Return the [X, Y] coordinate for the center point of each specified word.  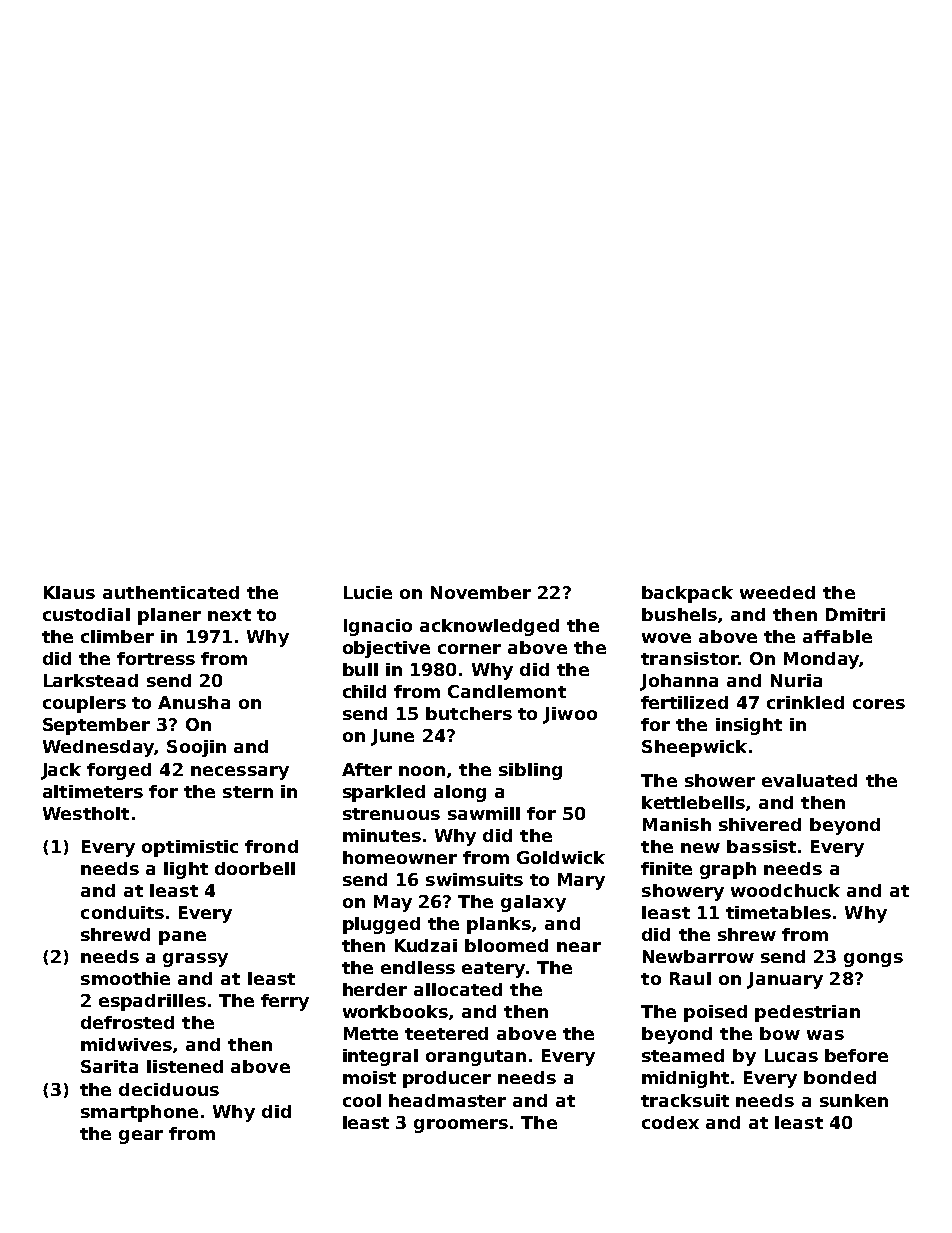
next [229, 615]
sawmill [484, 813]
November [481, 592]
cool [362, 1100]
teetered [446, 1033]
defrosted [127, 1022]
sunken [854, 1100]
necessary [240, 773]
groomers [461, 1126]
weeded [777, 592]
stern [248, 792]
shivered [760, 824]
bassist [761, 846]
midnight [685, 1079]
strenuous [391, 814]
